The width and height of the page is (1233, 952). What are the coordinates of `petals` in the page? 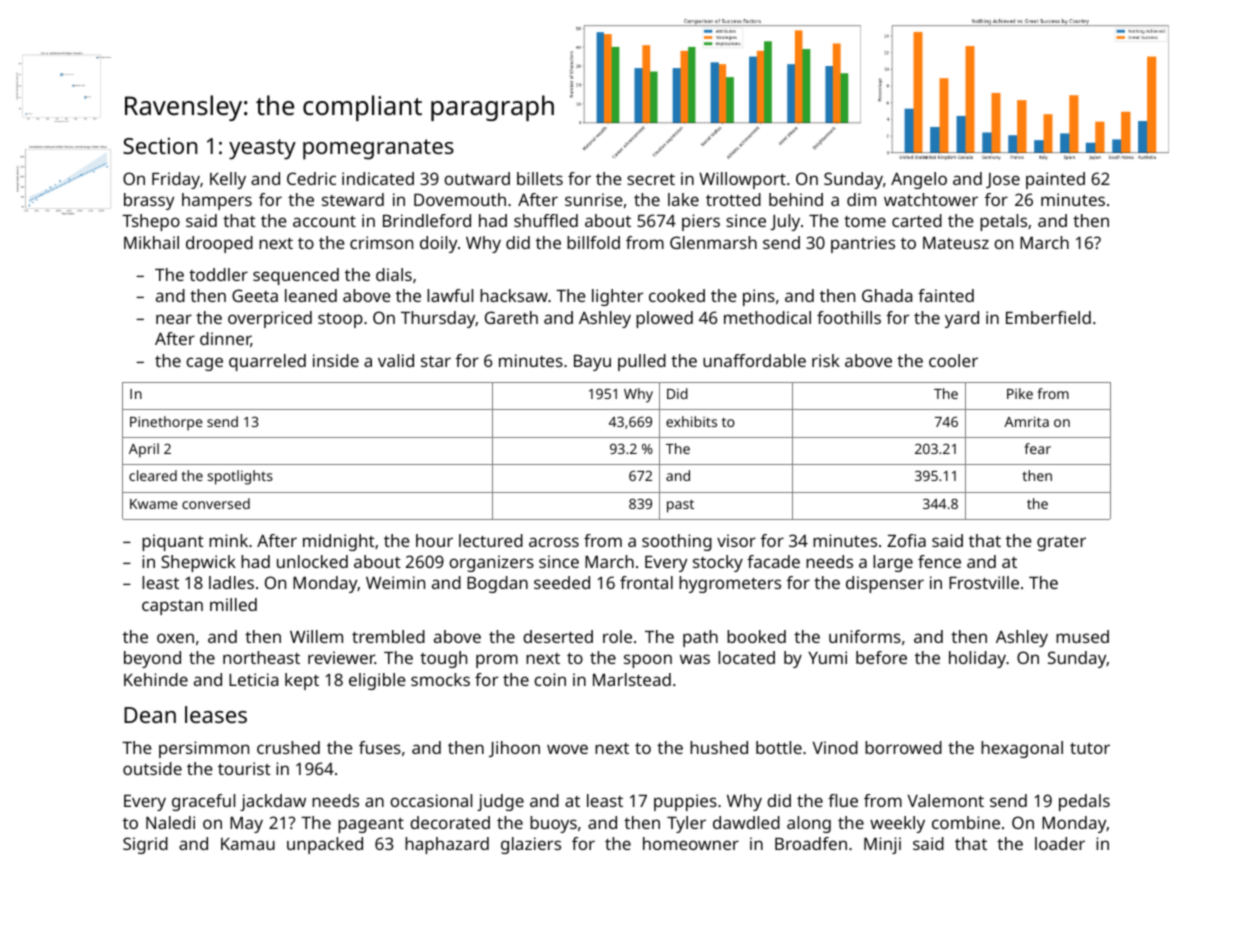 It's located at (1003, 222).
